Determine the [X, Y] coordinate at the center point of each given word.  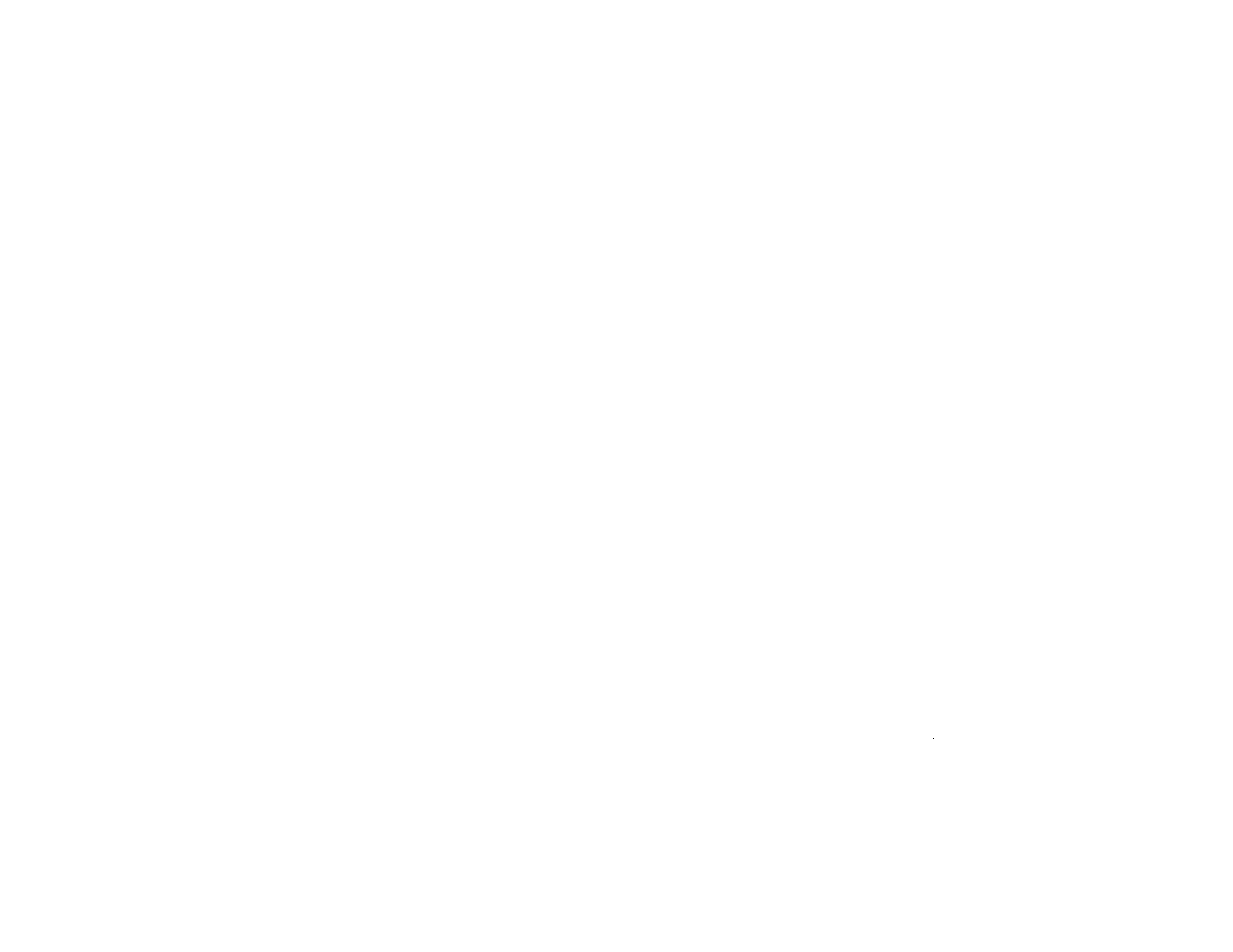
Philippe [657, 48]
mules [1145, 875]
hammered [923, 48]
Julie [235, 48]
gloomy [868, 864]
